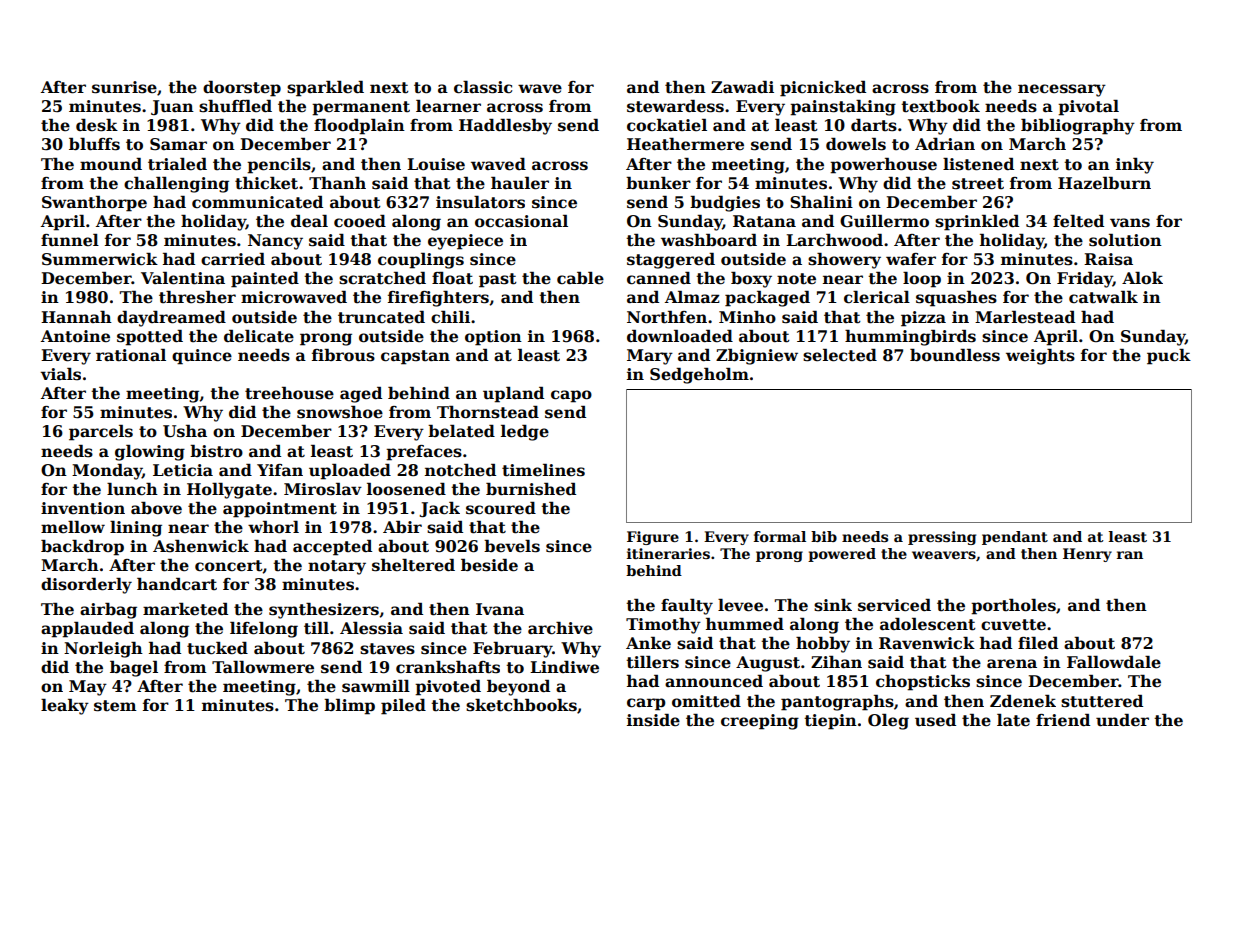 The width and height of the screenshot is (1233, 952). Describe the element at coordinates (235, 106) in the screenshot. I see `shuffled` at that location.
